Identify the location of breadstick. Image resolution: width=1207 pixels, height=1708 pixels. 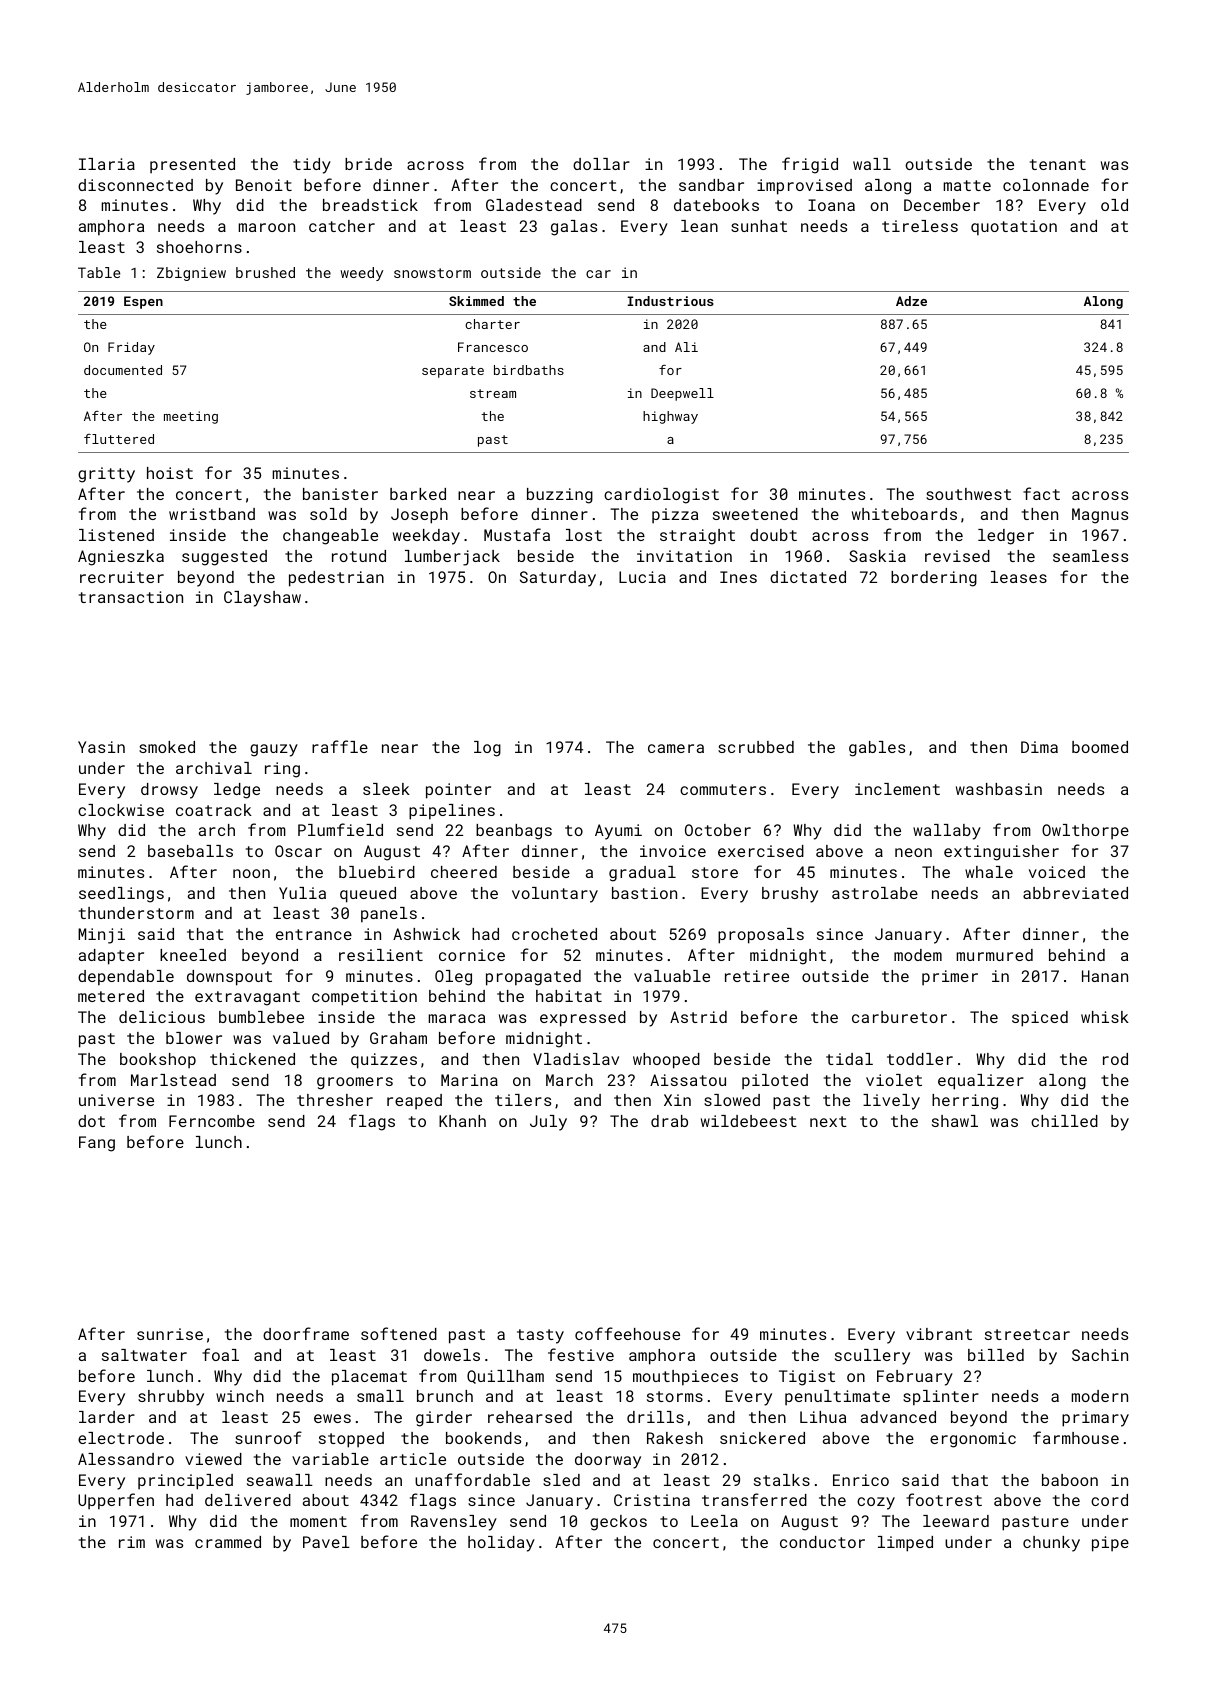
(370, 205).
